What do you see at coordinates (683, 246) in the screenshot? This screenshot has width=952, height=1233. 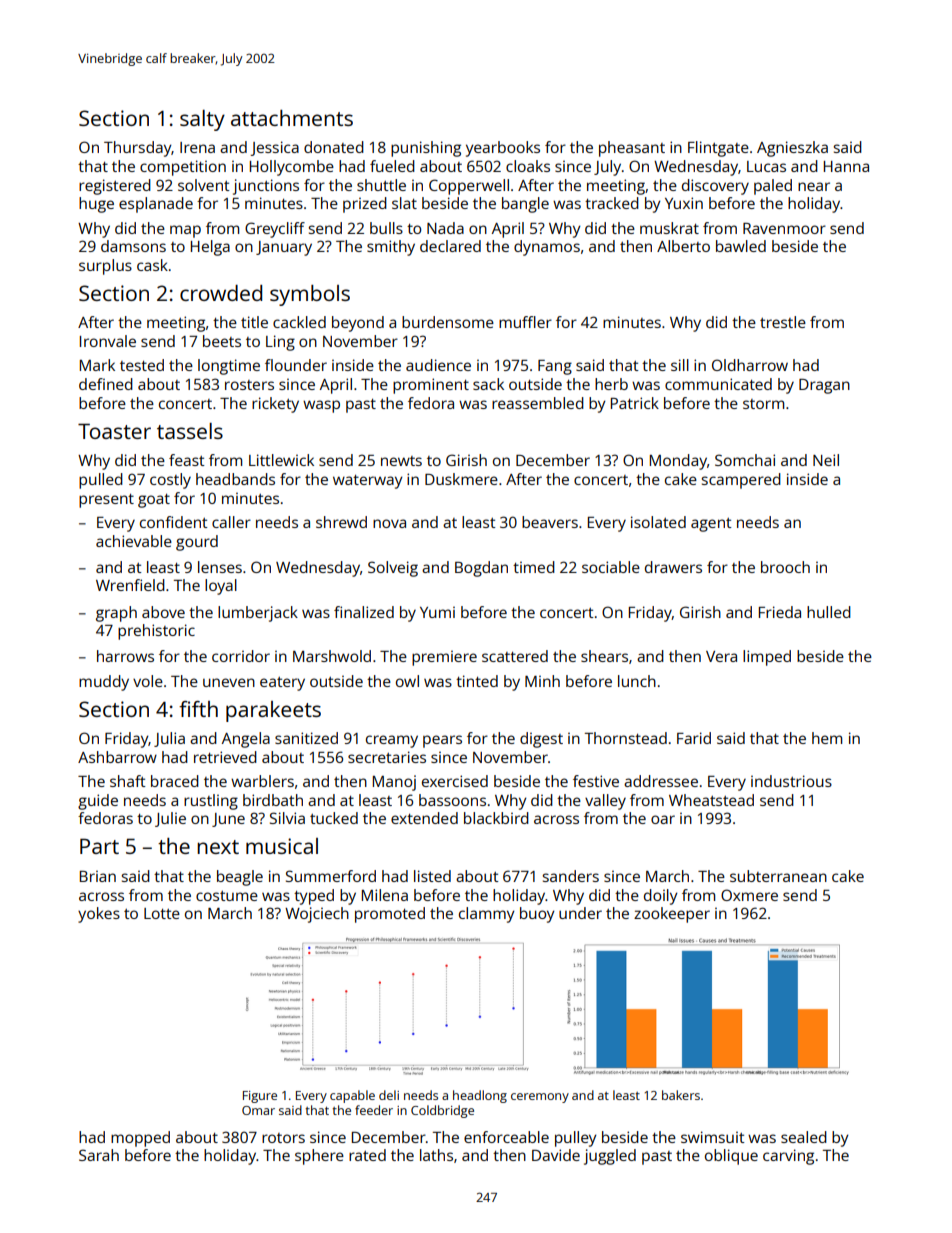 I see `Alberto` at bounding box center [683, 246].
